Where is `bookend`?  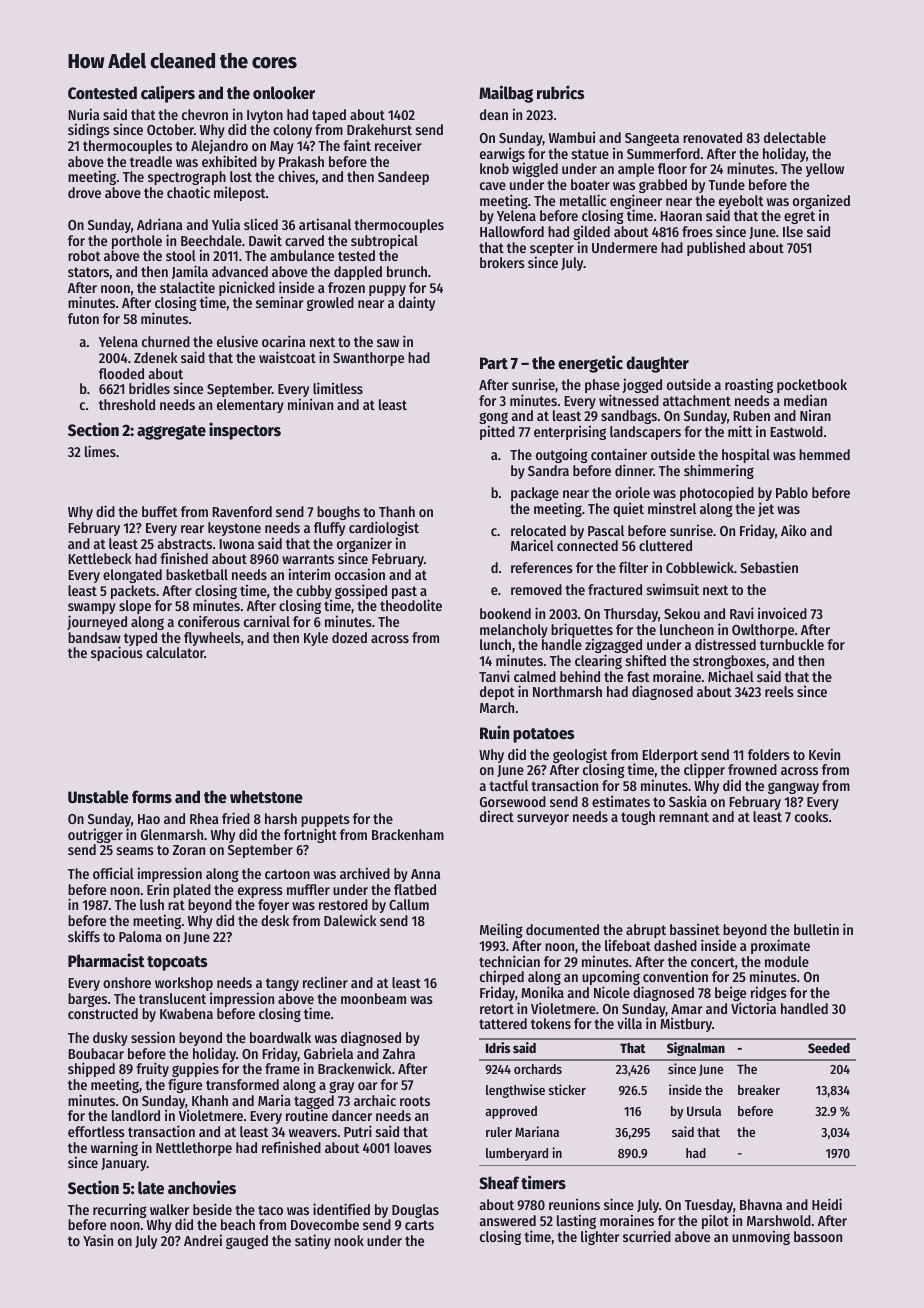 bookend is located at coordinates (505, 613).
